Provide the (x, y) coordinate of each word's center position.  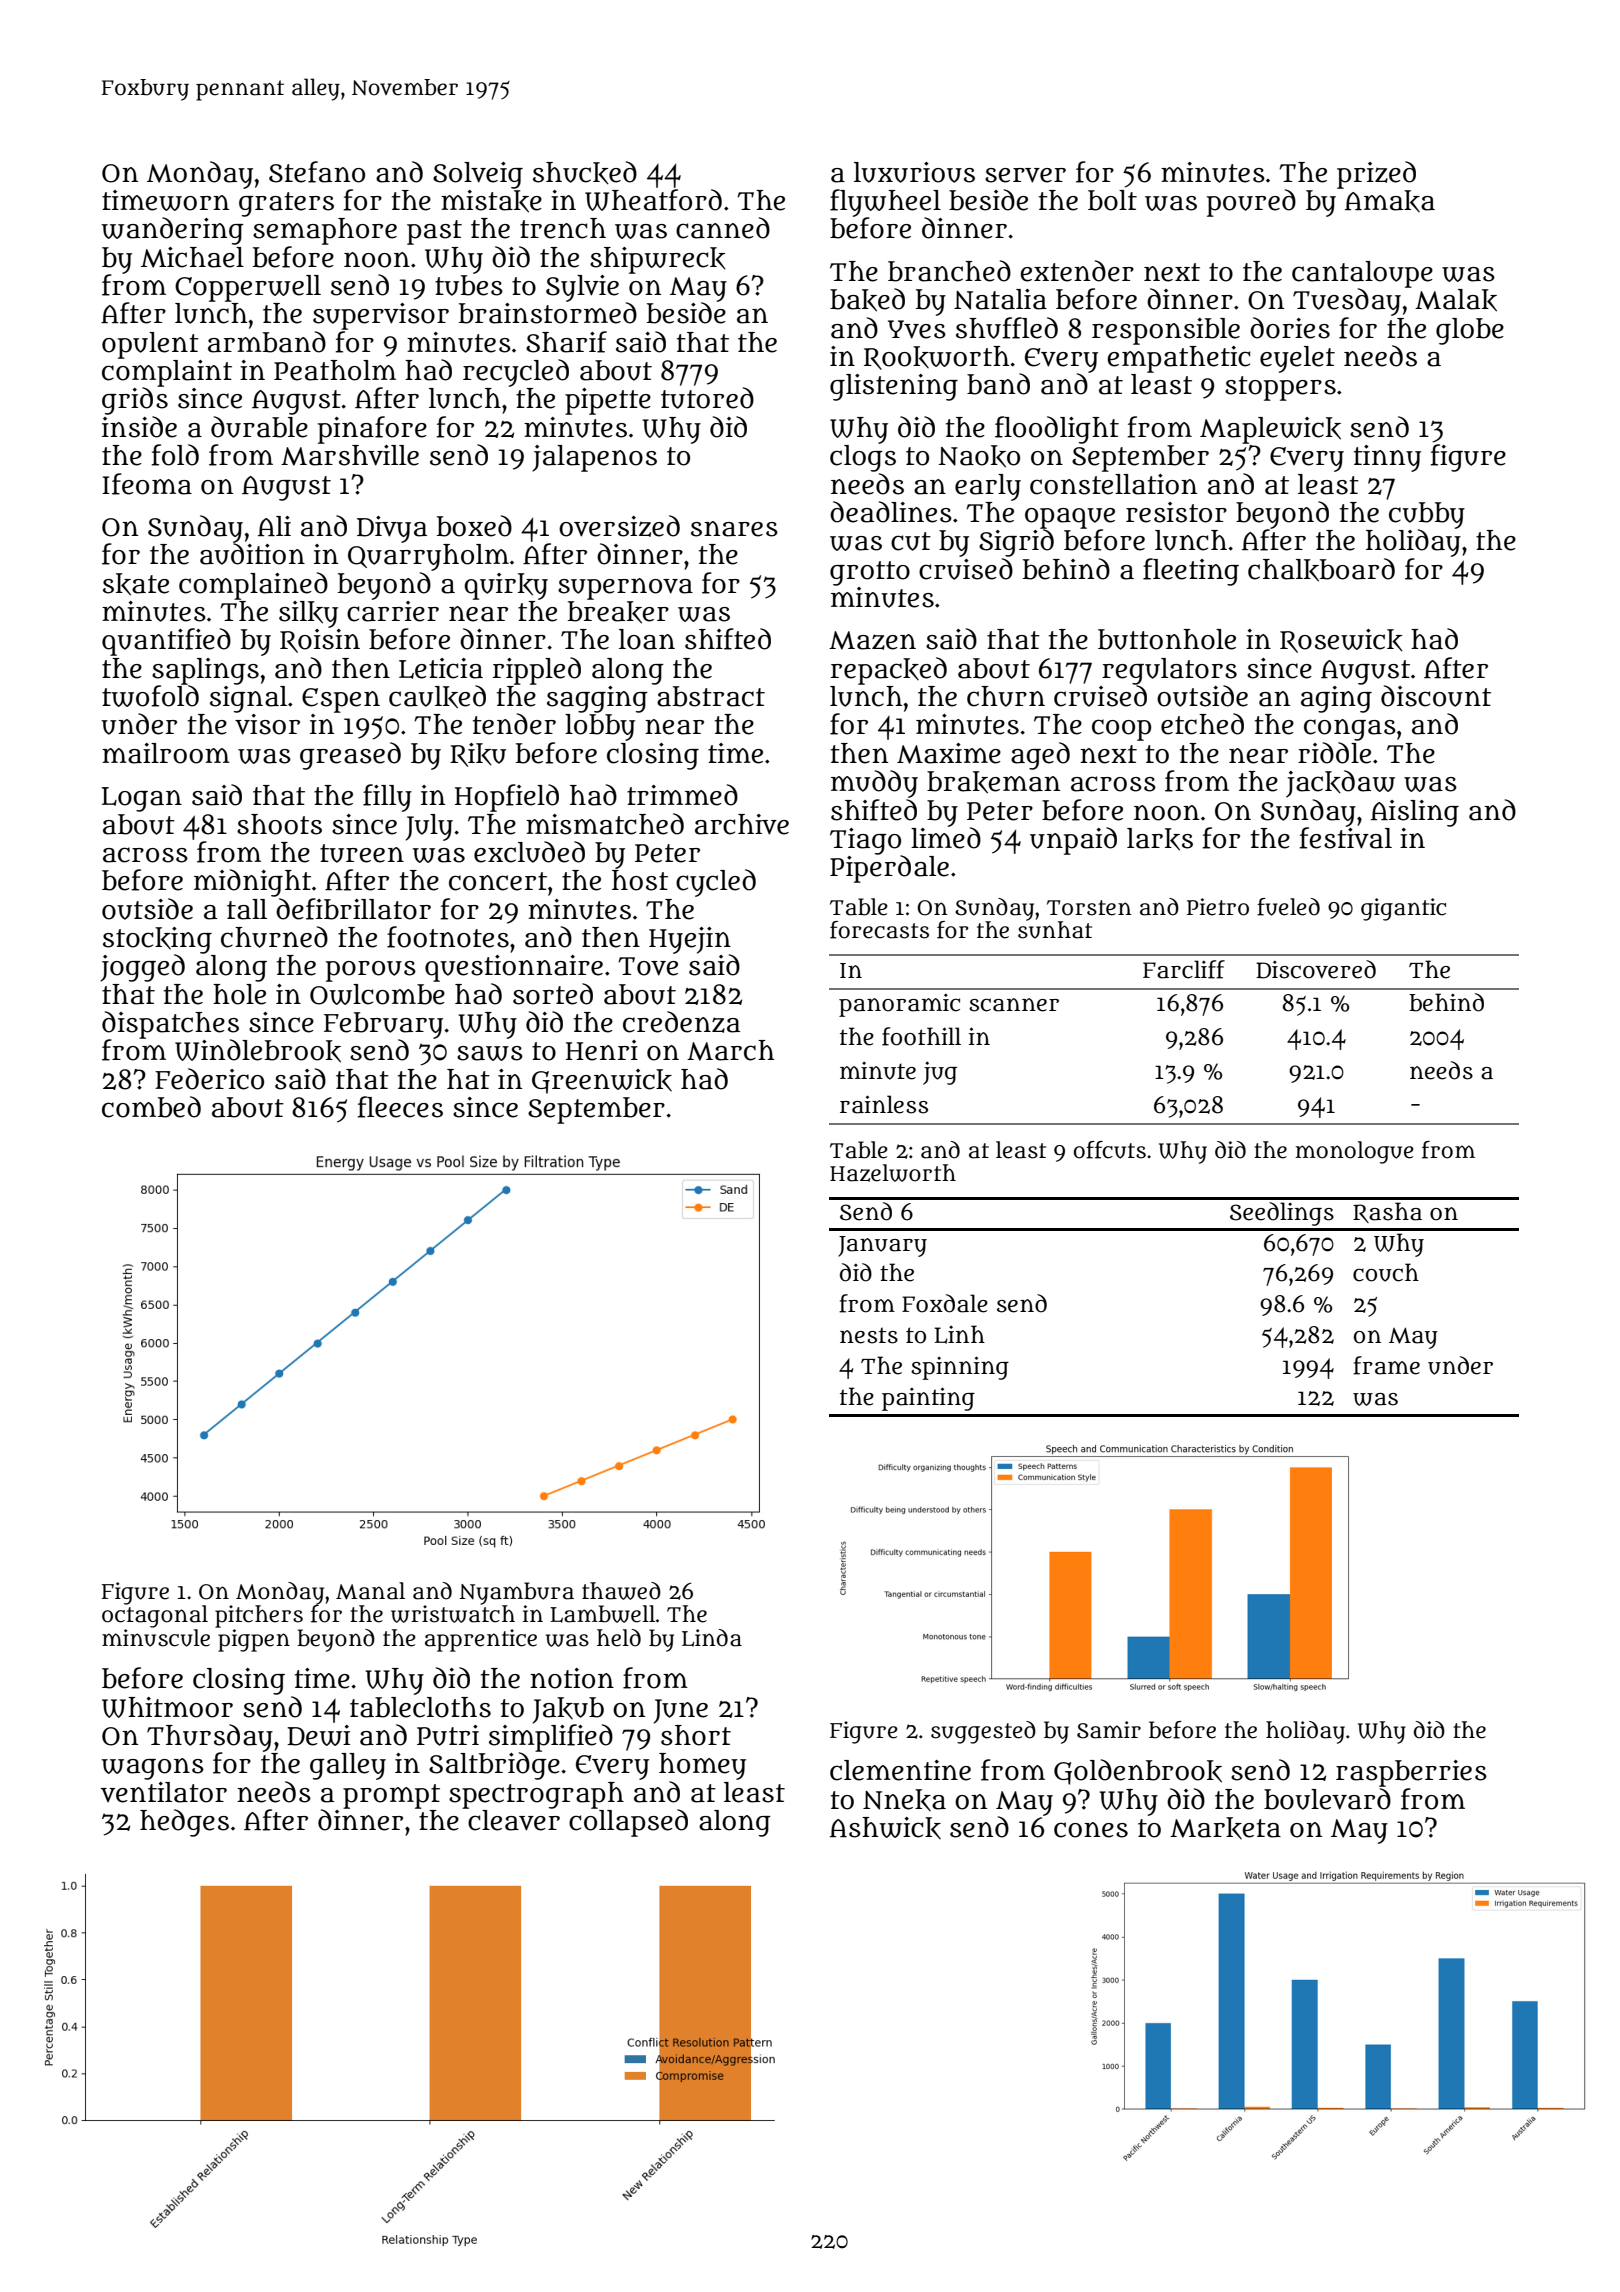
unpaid (1073, 841)
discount (1436, 696)
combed (151, 1107)
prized (1376, 175)
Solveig (478, 175)
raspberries (1411, 1773)
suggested (983, 1732)
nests (869, 1335)
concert (498, 881)
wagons (152, 1769)
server (1025, 175)
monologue (1354, 1152)
